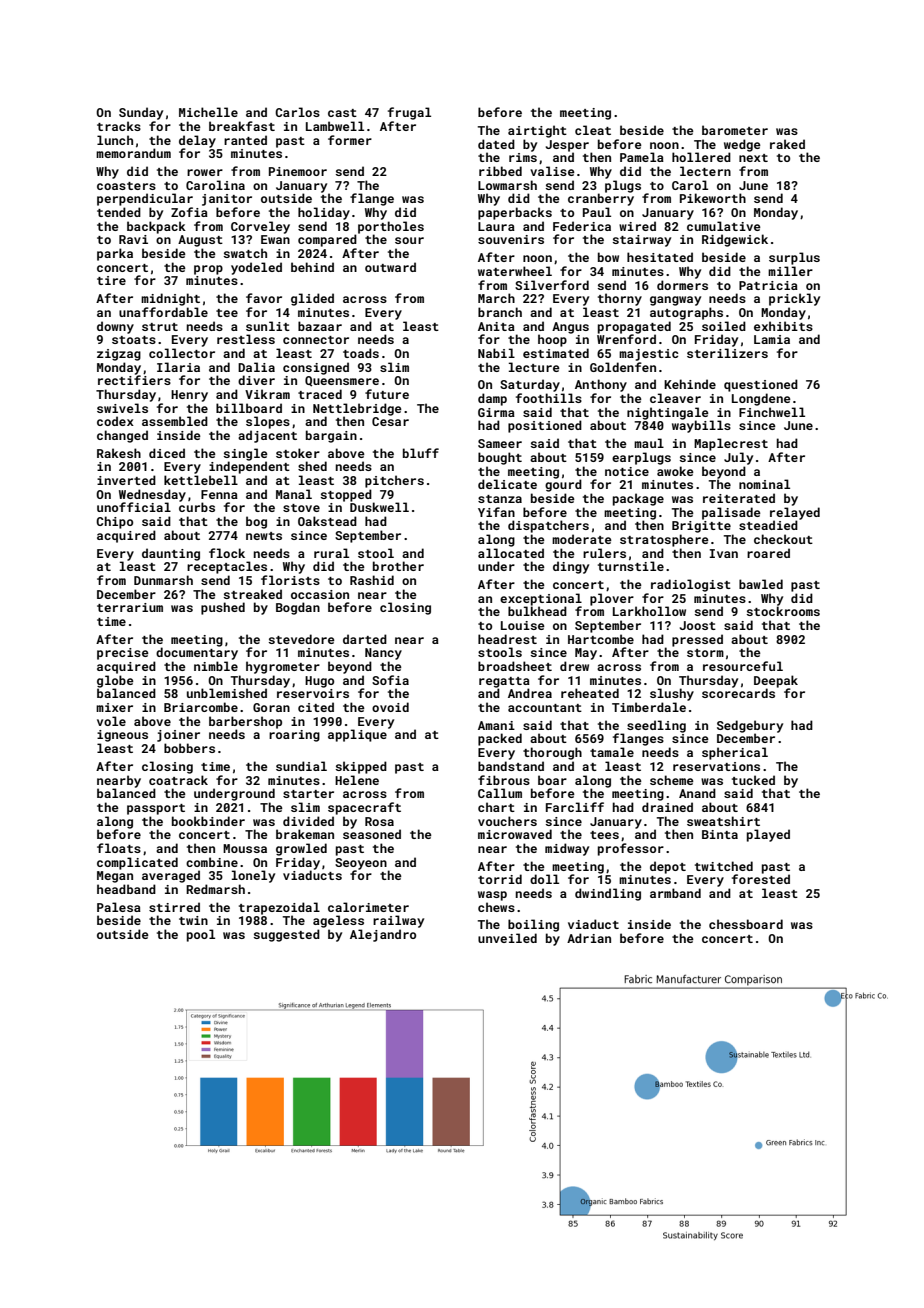 This image has height=1308, width=924. I want to click on barometer, so click(735, 130).
